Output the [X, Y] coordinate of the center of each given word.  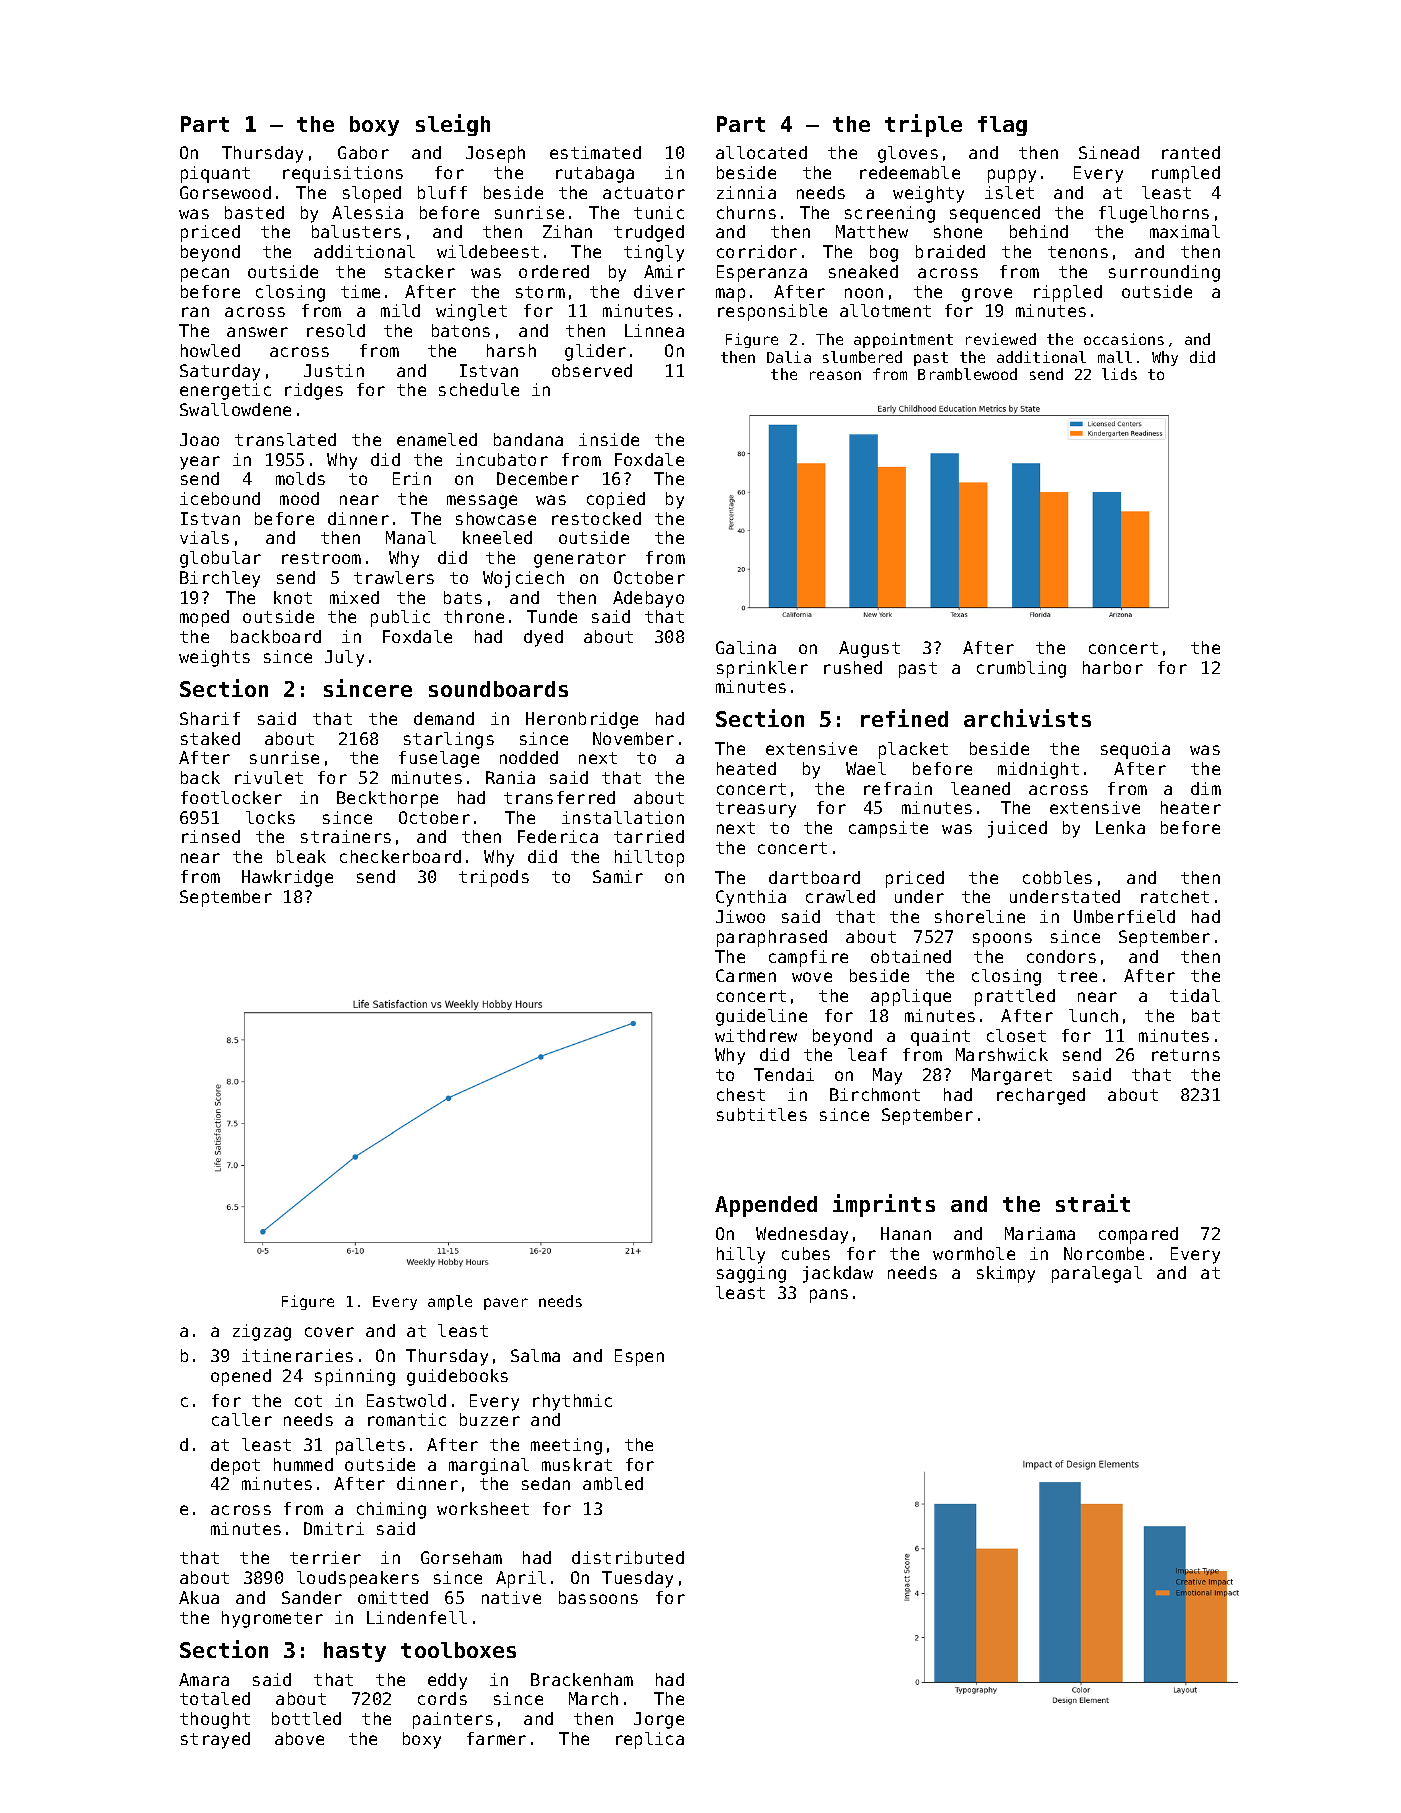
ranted [1191, 152]
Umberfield [1124, 916]
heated [746, 768]
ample [450, 1302]
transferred [559, 797]
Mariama [1040, 1233]
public [400, 618]
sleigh [453, 125]
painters [453, 1720]
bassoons [598, 1597]
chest [741, 1094]
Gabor [363, 152]
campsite [888, 829]
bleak [301, 856]
